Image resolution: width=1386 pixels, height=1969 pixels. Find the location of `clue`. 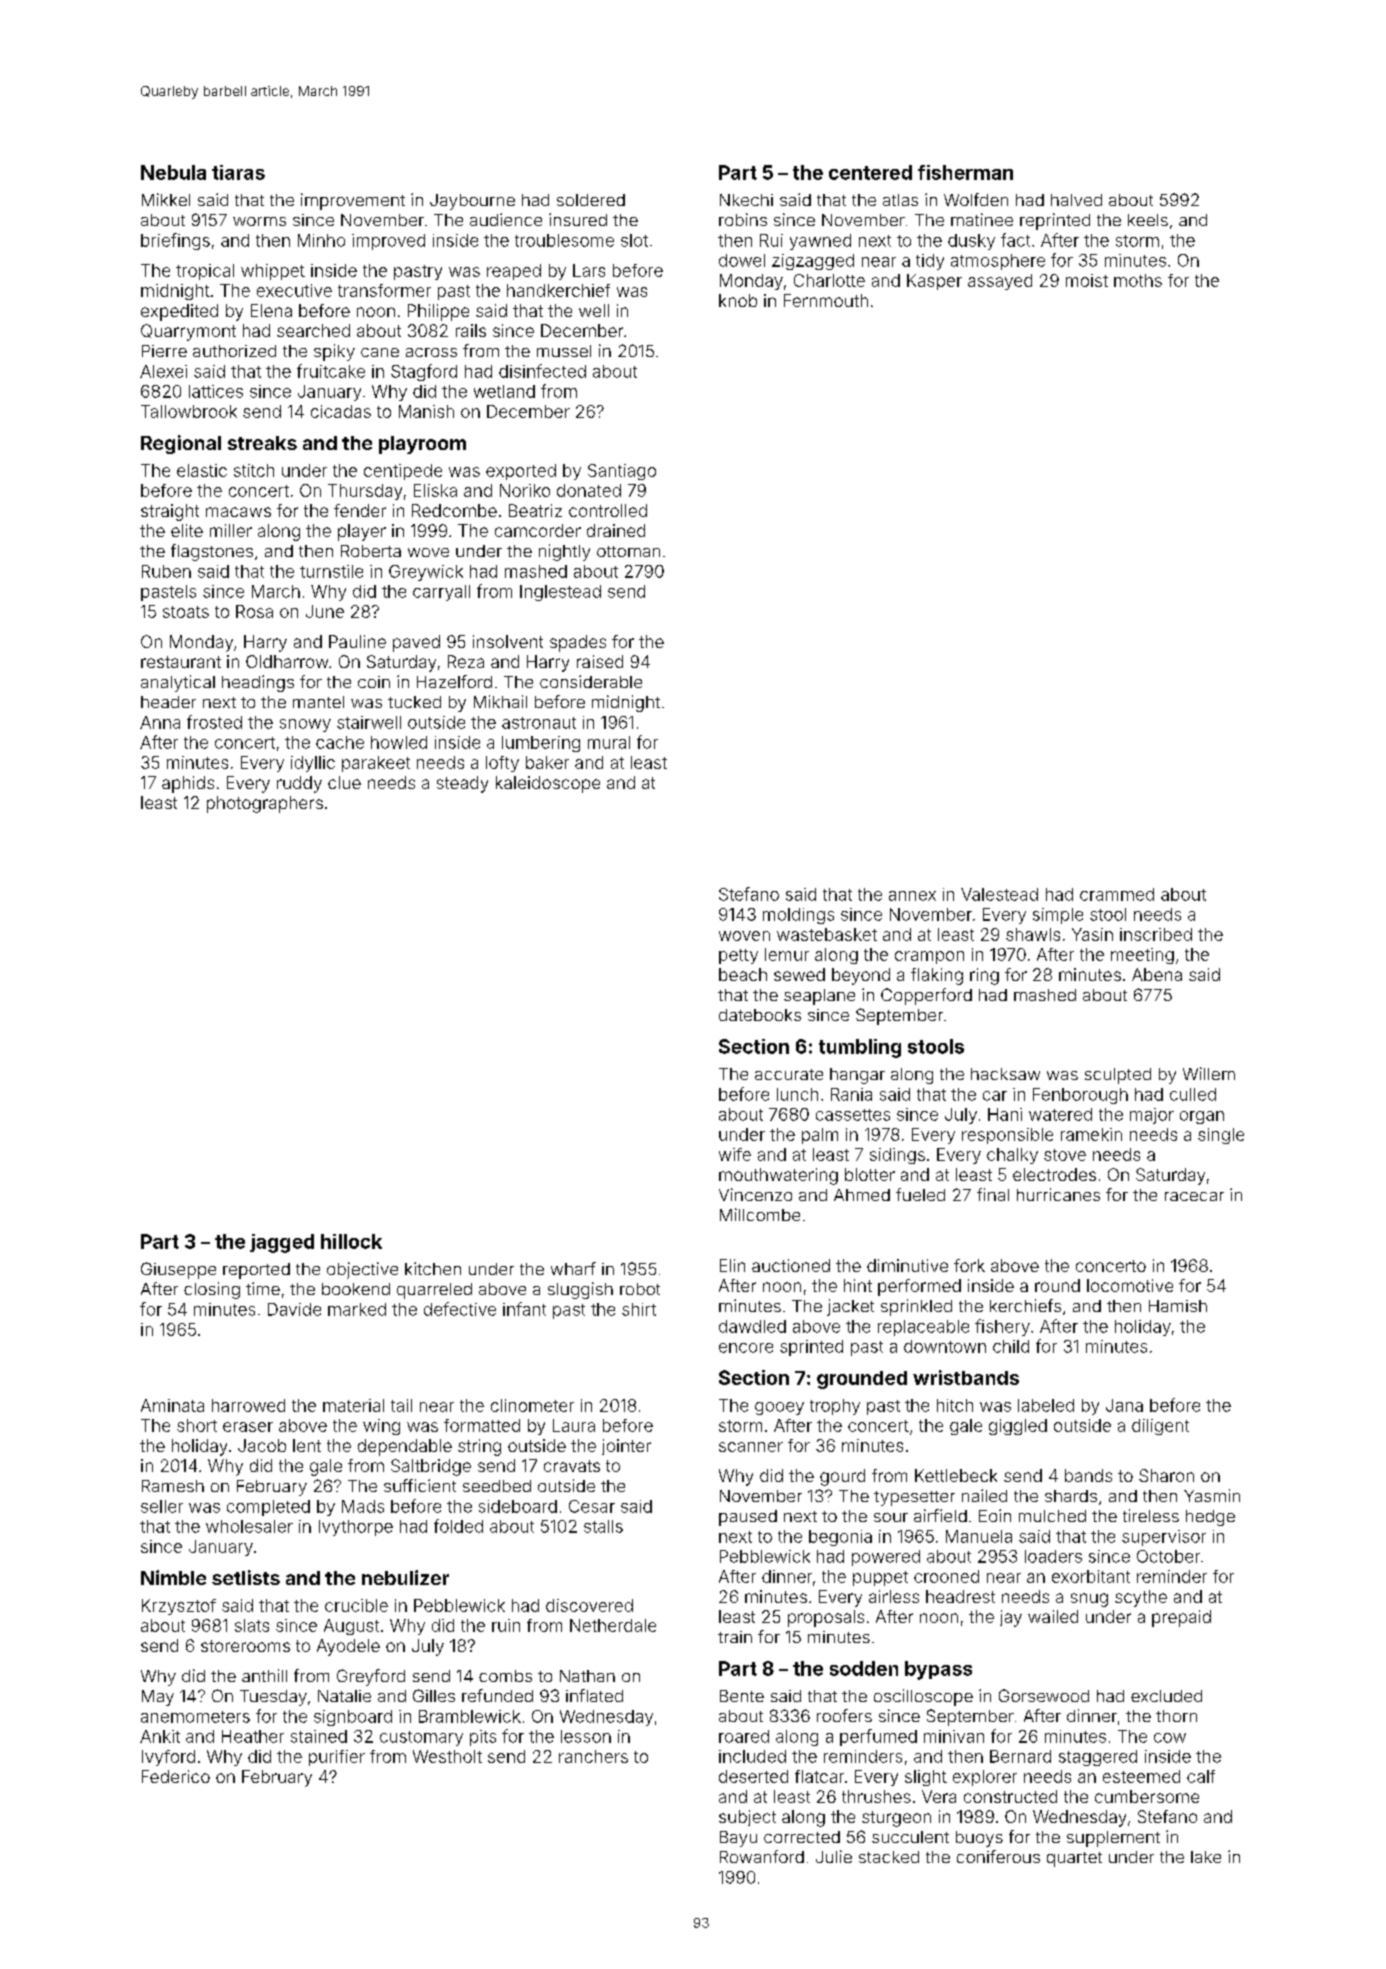

clue is located at coordinates (344, 782).
